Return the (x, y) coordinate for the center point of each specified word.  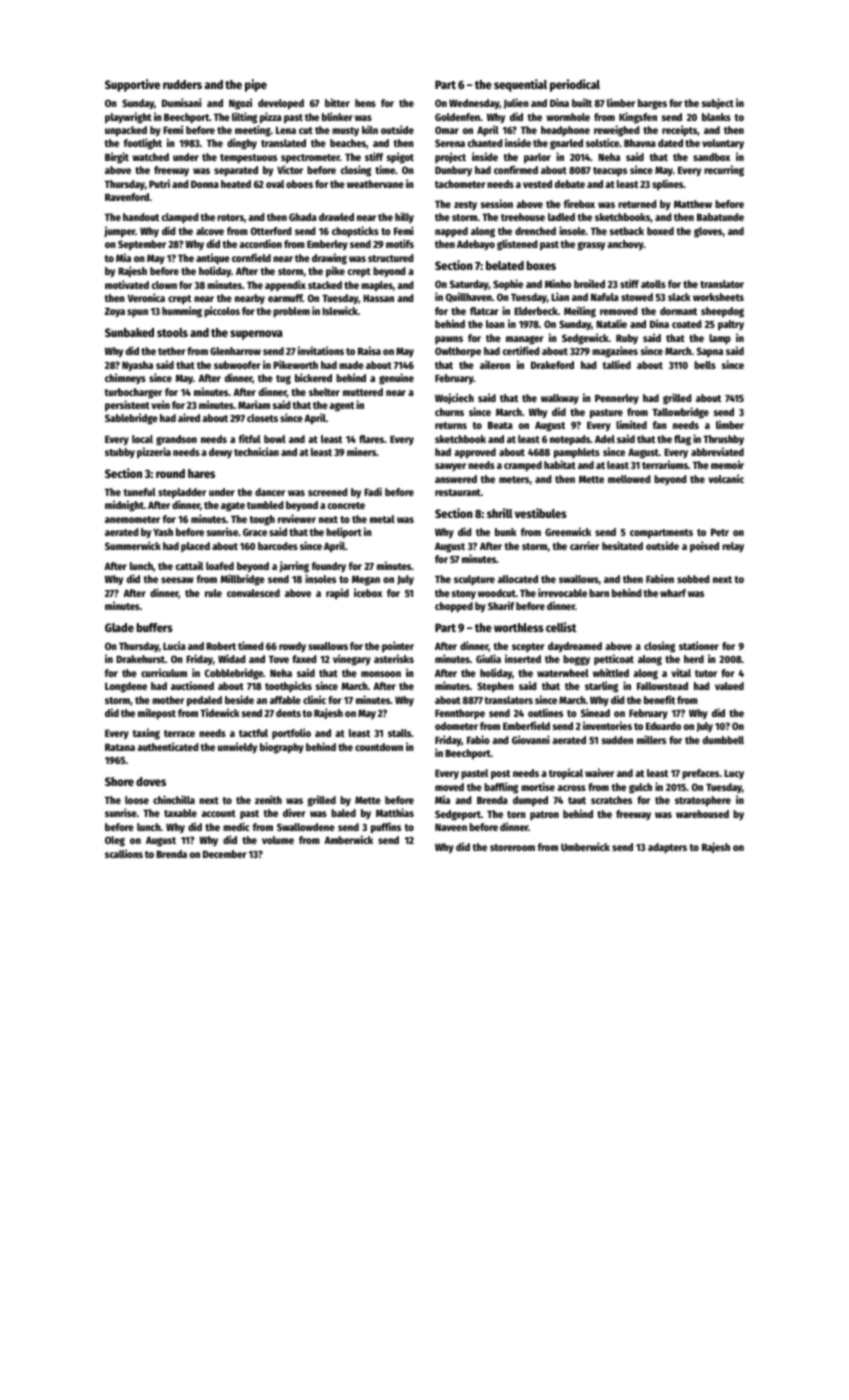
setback (627, 231)
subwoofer (237, 365)
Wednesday (474, 104)
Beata (500, 425)
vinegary (352, 660)
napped (451, 232)
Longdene (126, 687)
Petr (720, 532)
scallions (124, 853)
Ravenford (127, 197)
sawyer (450, 467)
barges (652, 104)
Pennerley (617, 399)
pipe (256, 85)
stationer (699, 645)
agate (233, 507)
